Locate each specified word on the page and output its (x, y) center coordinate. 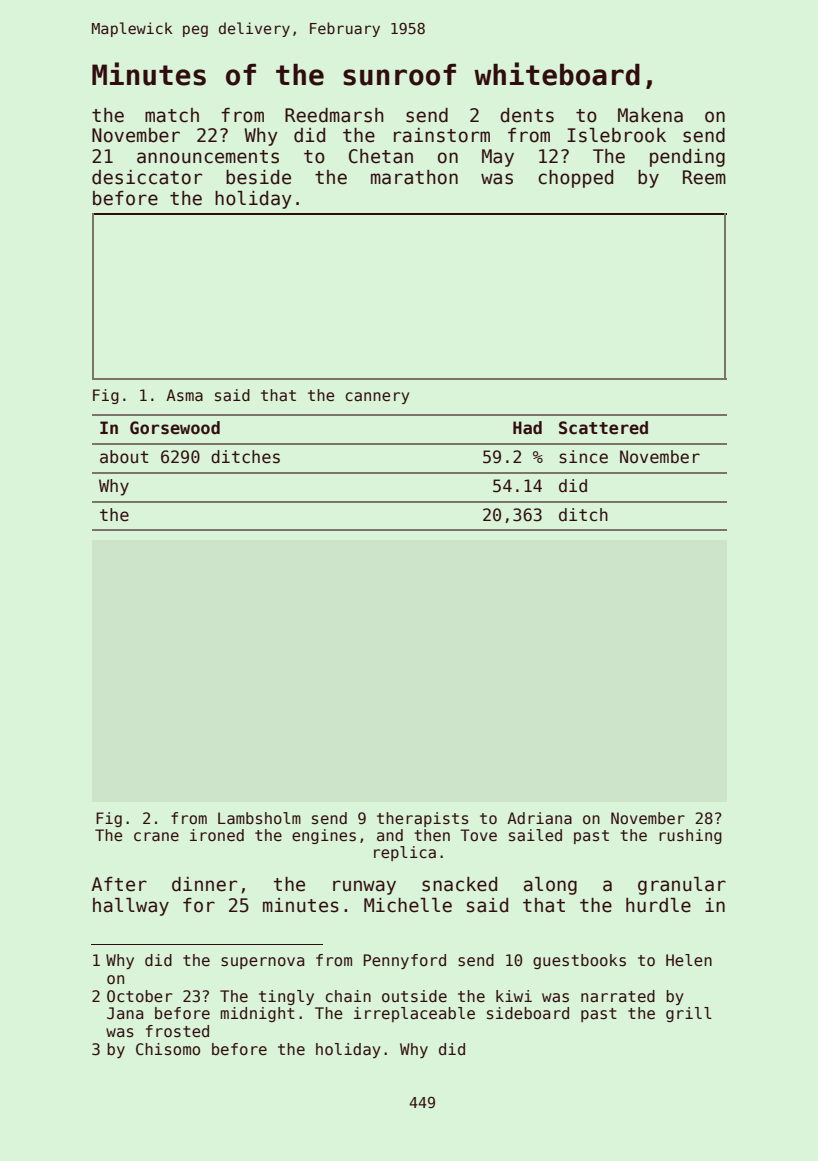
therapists (422, 819)
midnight (257, 1014)
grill (689, 1014)
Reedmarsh (334, 115)
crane (156, 836)
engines (324, 836)
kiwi (514, 996)
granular (682, 886)
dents (527, 115)
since (583, 457)
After (119, 884)
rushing (690, 836)
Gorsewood (175, 428)
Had (527, 428)
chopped (575, 179)
